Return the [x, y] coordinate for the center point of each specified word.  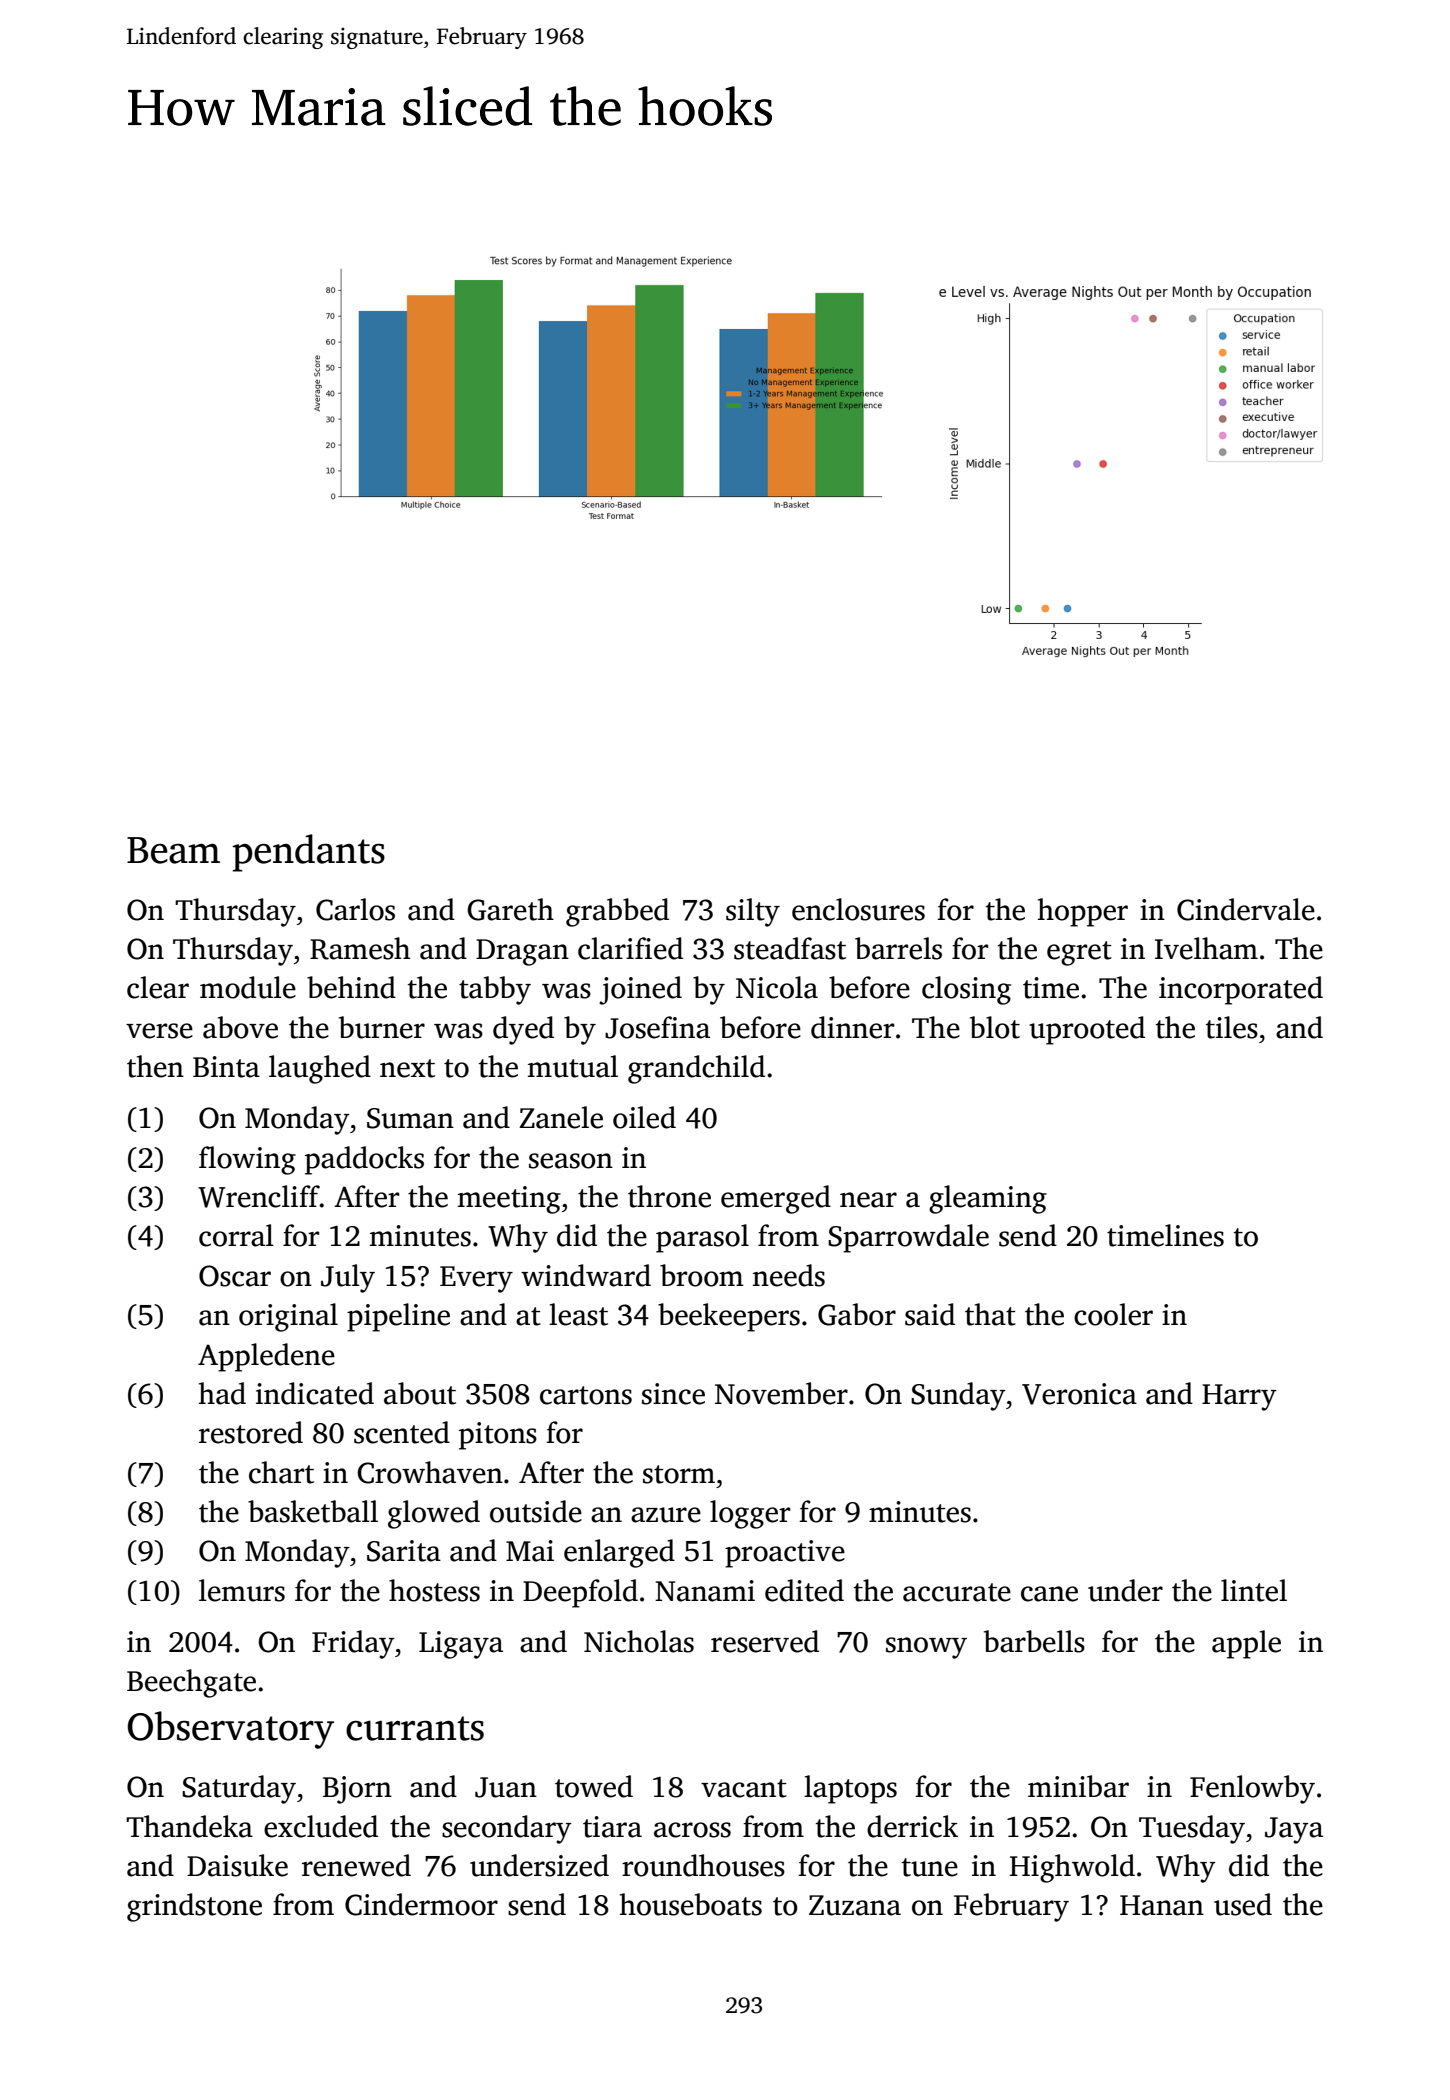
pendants [308, 853]
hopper [1083, 912]
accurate [957, 1592]
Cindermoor [421, 1904]
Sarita [404, 1551]
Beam [173, 850]
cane [1049, 1594]
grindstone [194, 1907]
